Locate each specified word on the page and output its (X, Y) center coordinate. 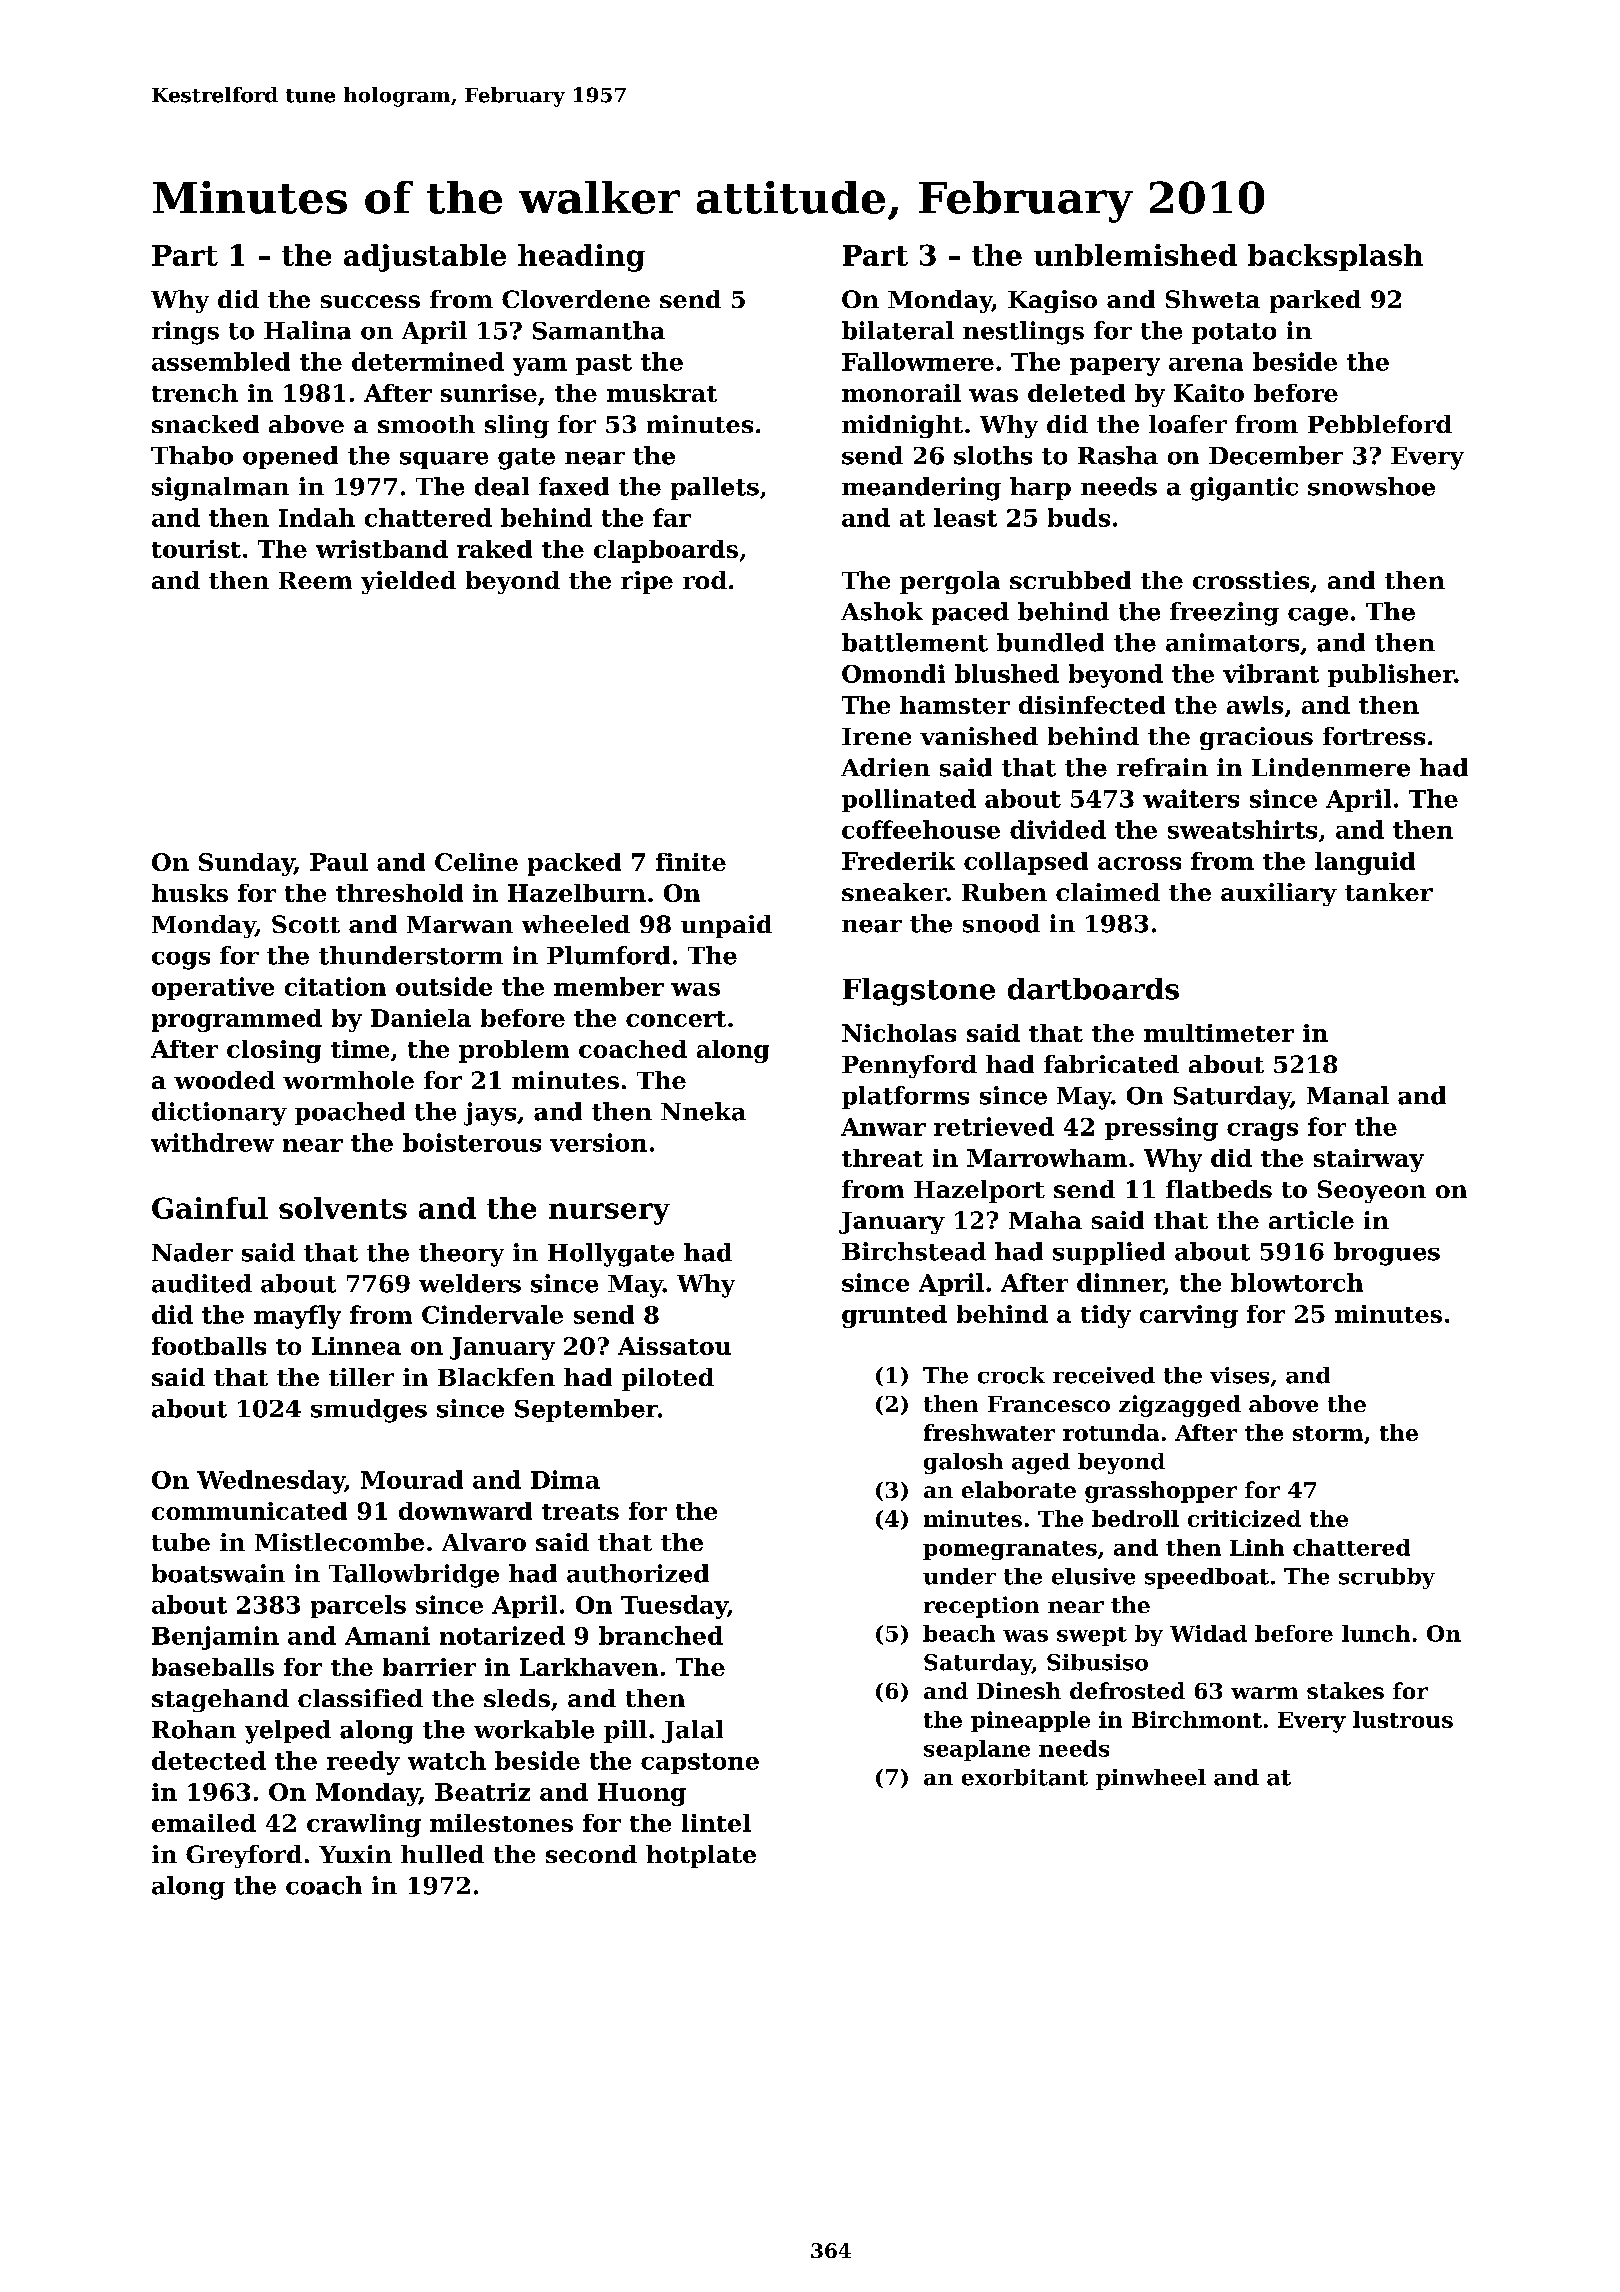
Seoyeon (1372, 1191)
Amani (387, 1635)
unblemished (1135, 255)
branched (661, 1635)
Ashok (882, 611)
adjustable (425, 258)
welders (470, 1283)
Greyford (244, 1856)
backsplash (1335, 257)
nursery (609, 1214)
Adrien (885, 767)
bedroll (1135, 1518)
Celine (476, 862)
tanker (1389, 892)
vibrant (1271, 673)
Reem (315, 580)
